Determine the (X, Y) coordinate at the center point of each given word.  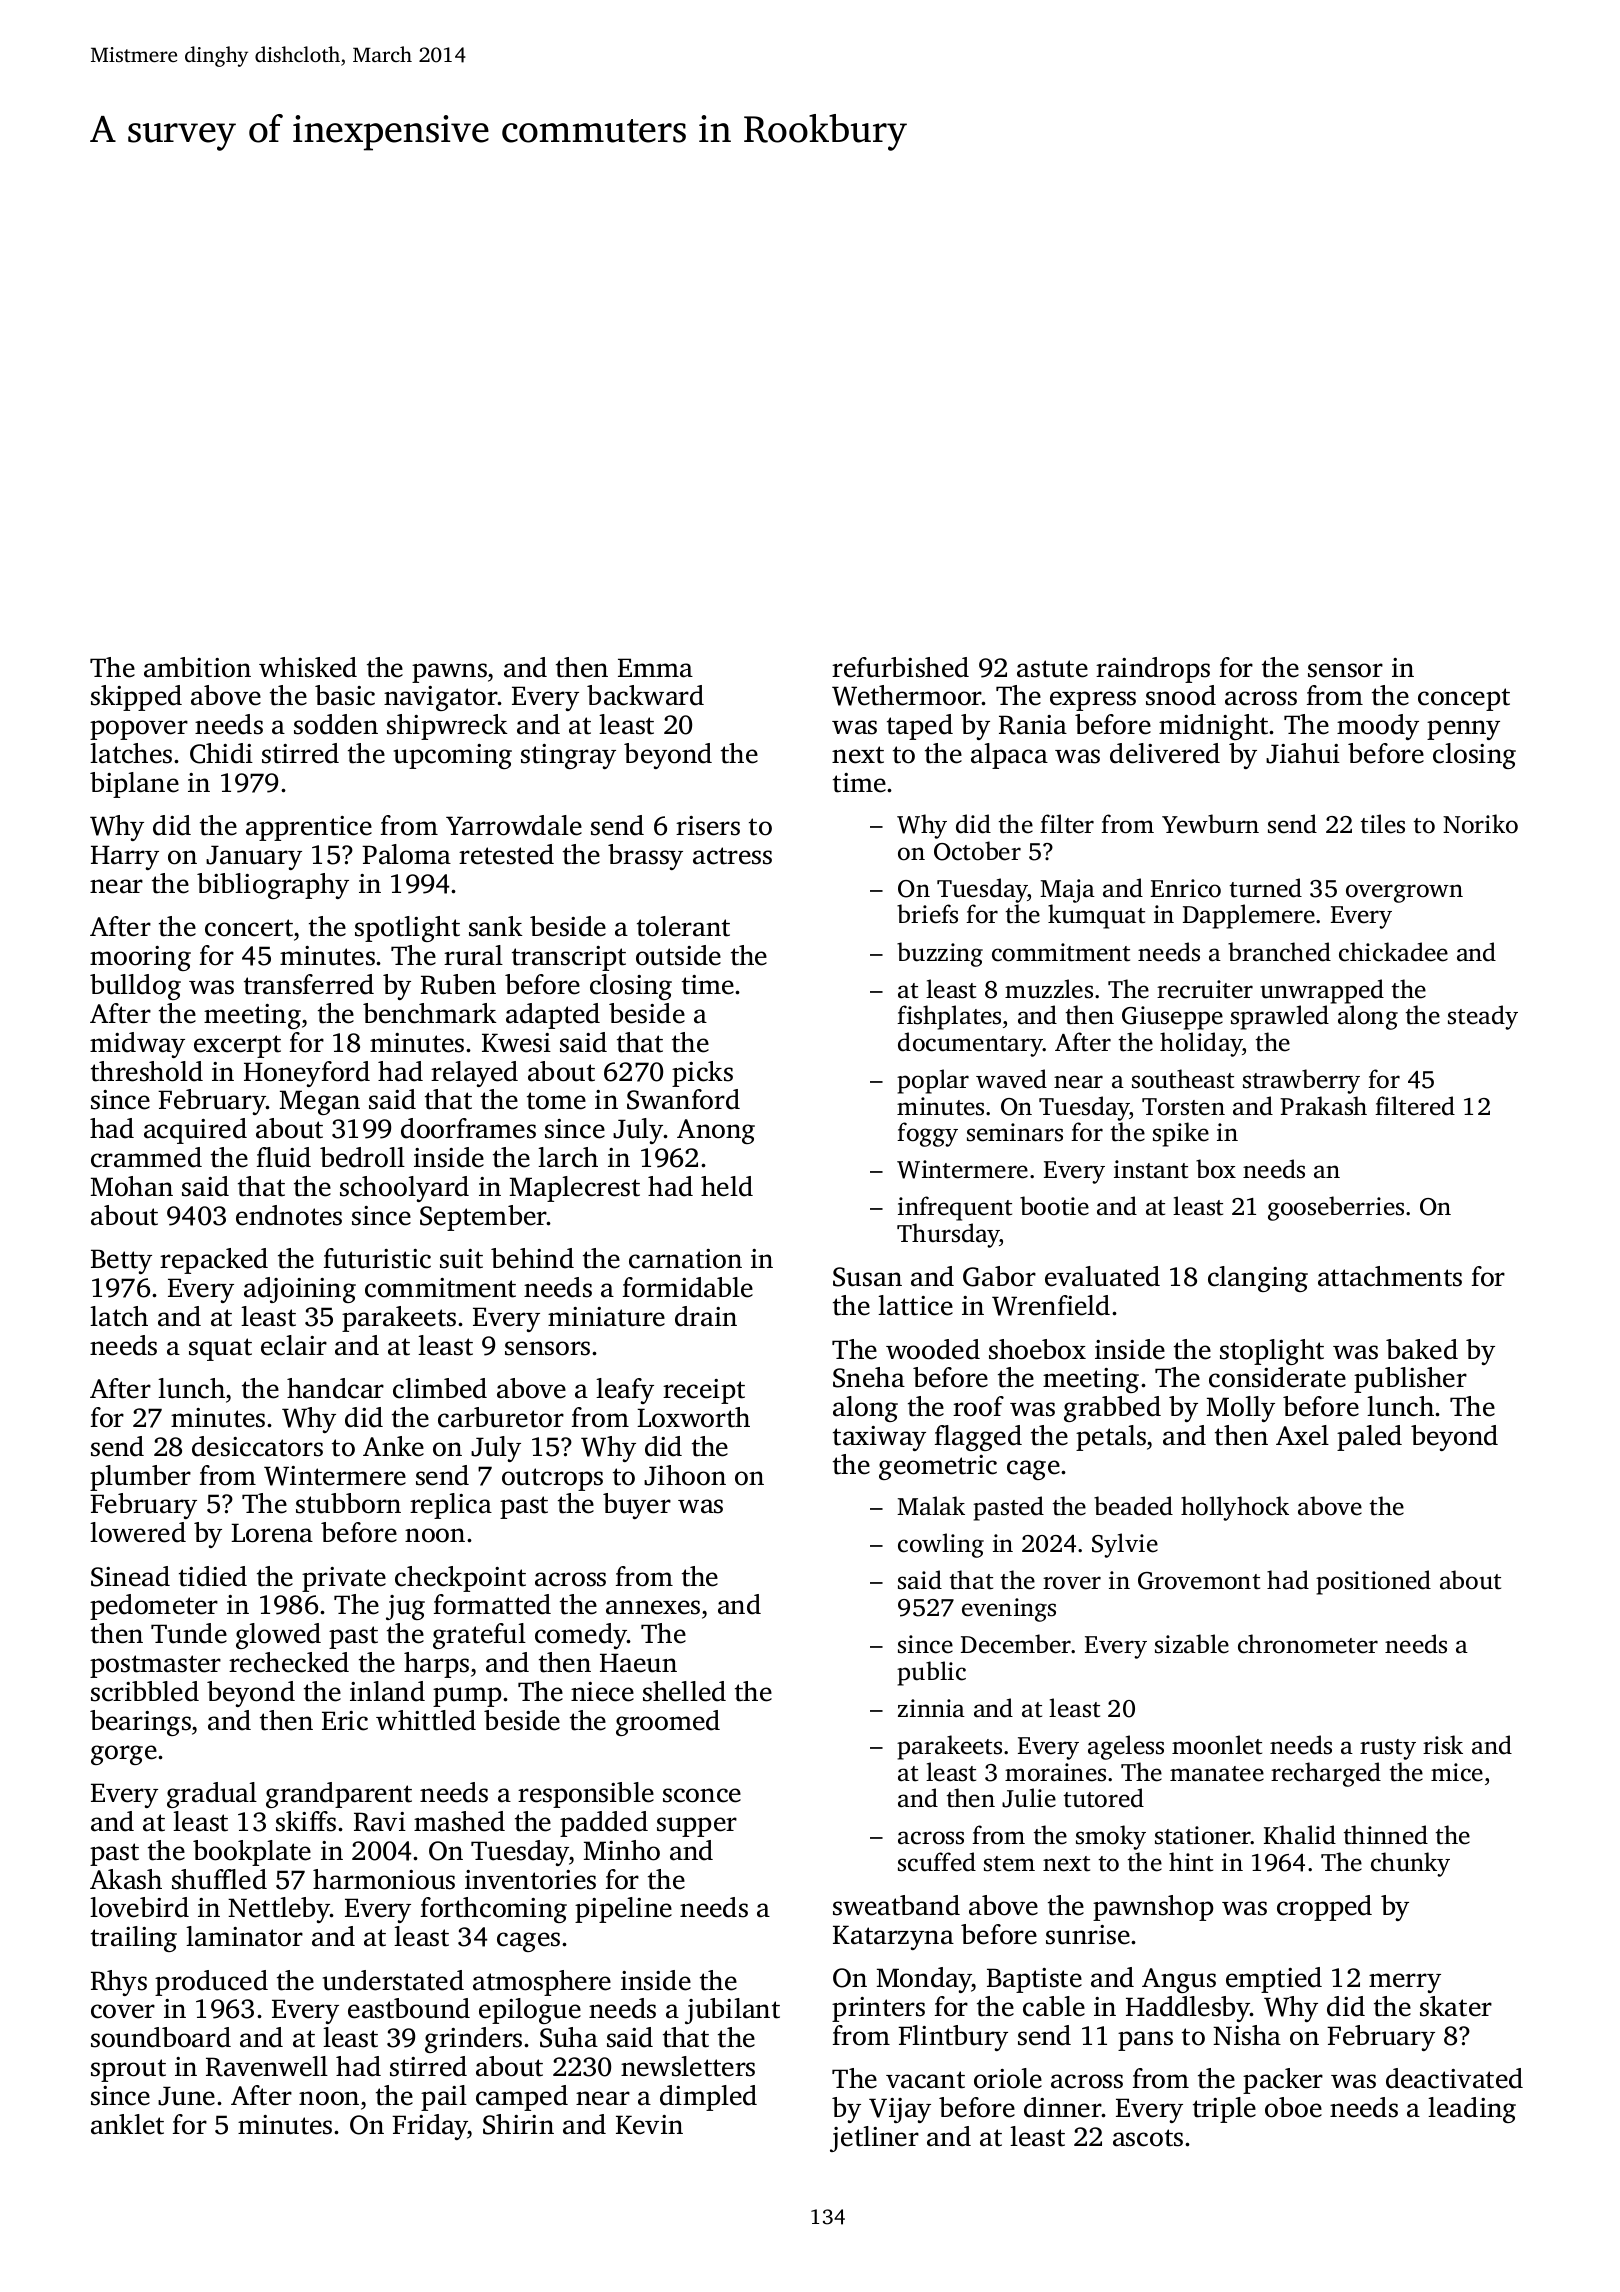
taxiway (879, 1438)
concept (1464, 699)
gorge (124, 1755)
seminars (1015, 1132)
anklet (127, 2124)
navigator (441, 698)
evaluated (1102, 1276)
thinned (1386, 1835)
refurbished (900, 667)
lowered (138, 1532)
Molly (1241, 1409)
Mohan (132, 1186)
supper (697, 1827)
